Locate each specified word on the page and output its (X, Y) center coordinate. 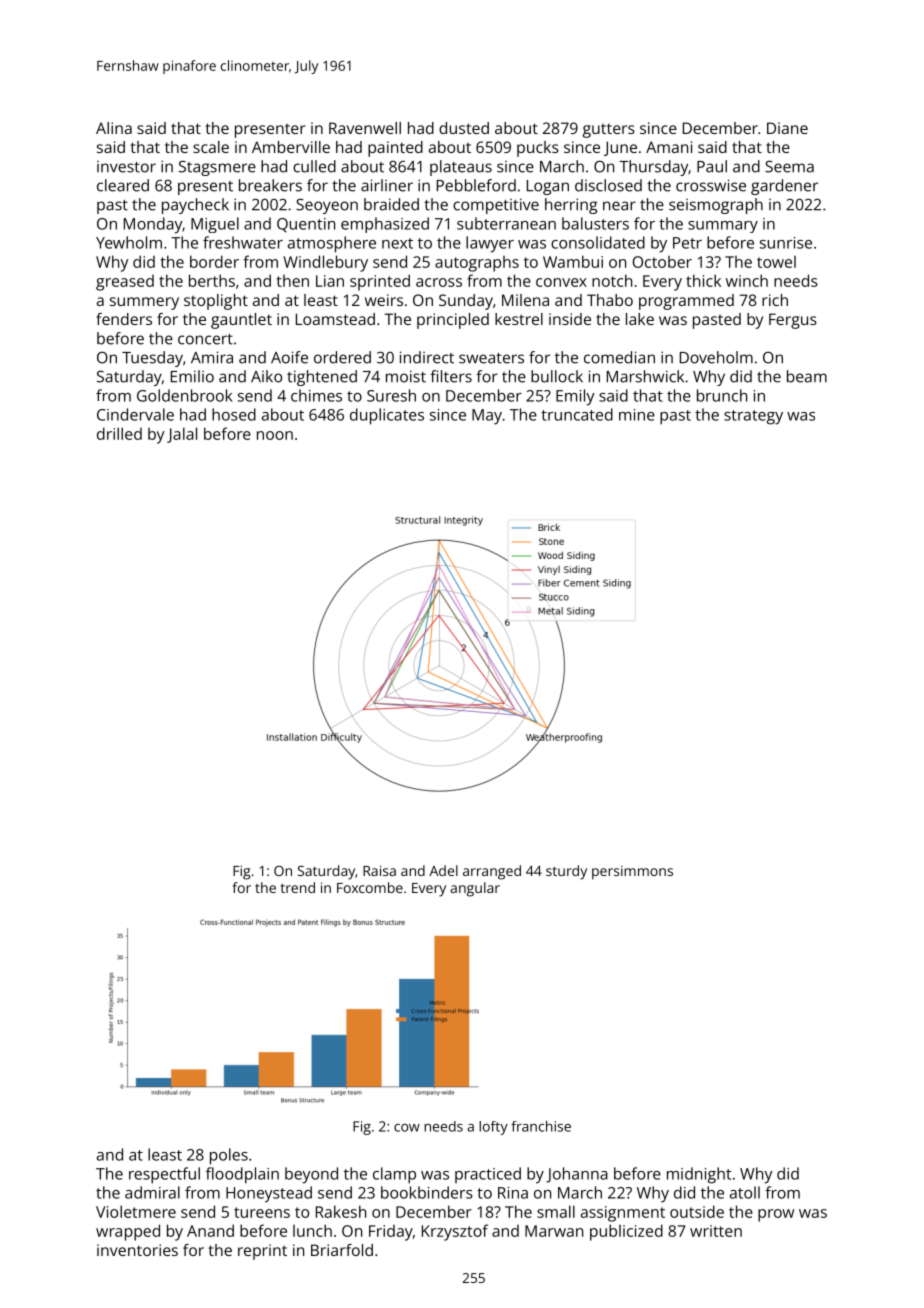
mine (637, 415)
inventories (137, 1250)
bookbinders (427, 1192)
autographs (477, 264)
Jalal (182, 435)
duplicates (387, 416)
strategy (753, 417)
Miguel (215, 225)
